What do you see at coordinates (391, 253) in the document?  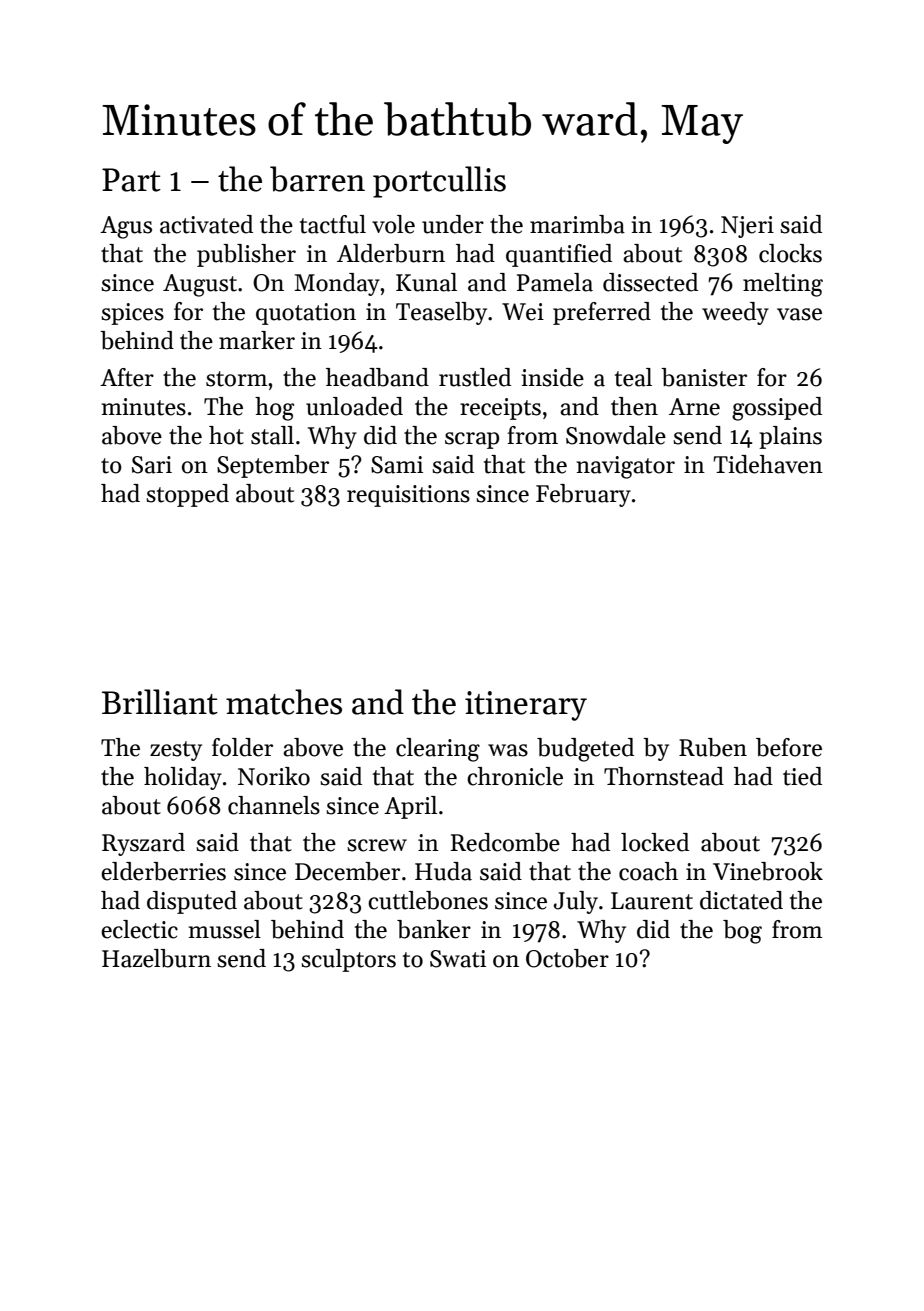 I see `Alderburn` at bounding box center [391, 253].
